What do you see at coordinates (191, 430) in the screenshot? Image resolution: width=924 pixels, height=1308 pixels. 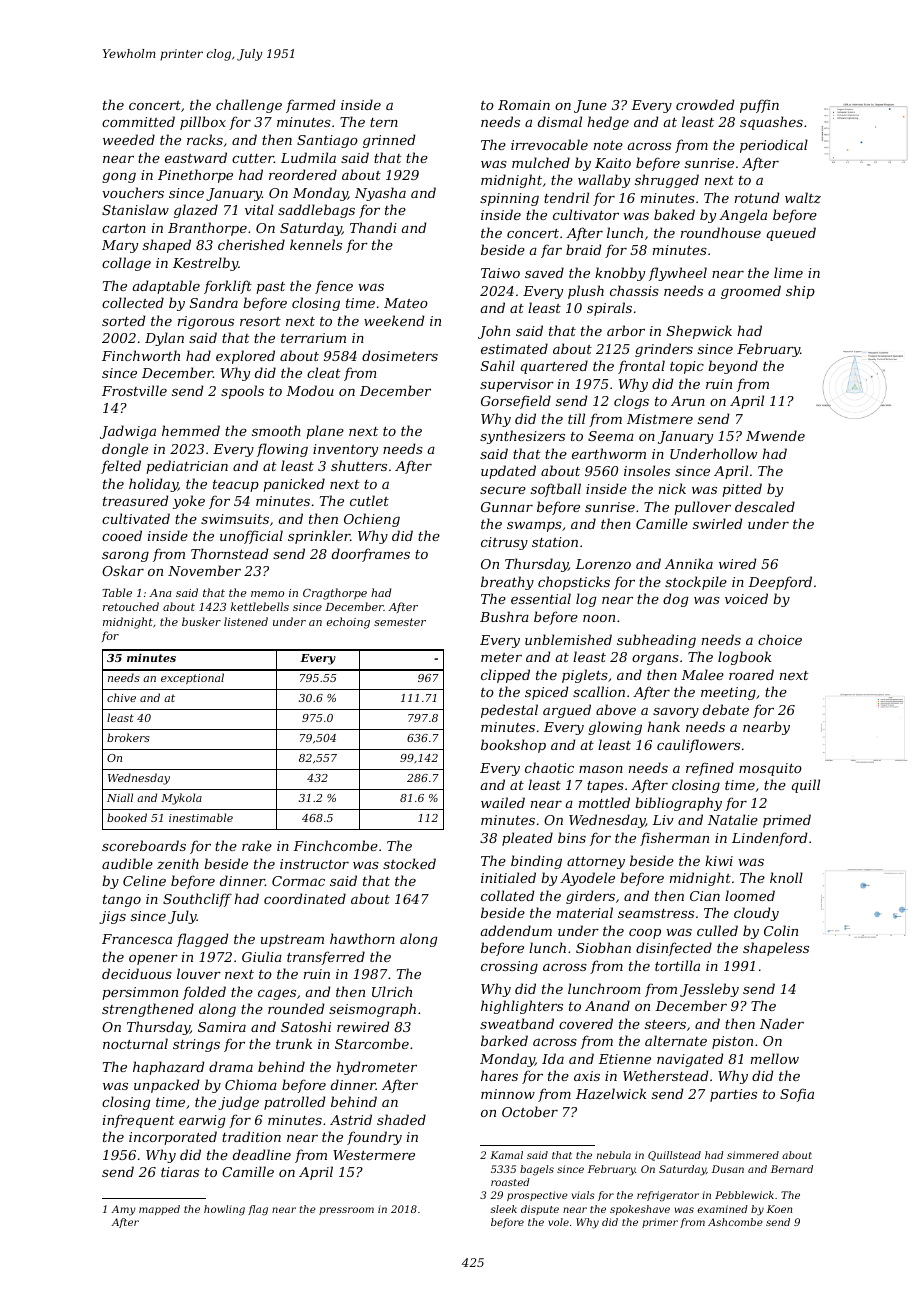 I see `hemmed` at bounding box center [191, 430].
